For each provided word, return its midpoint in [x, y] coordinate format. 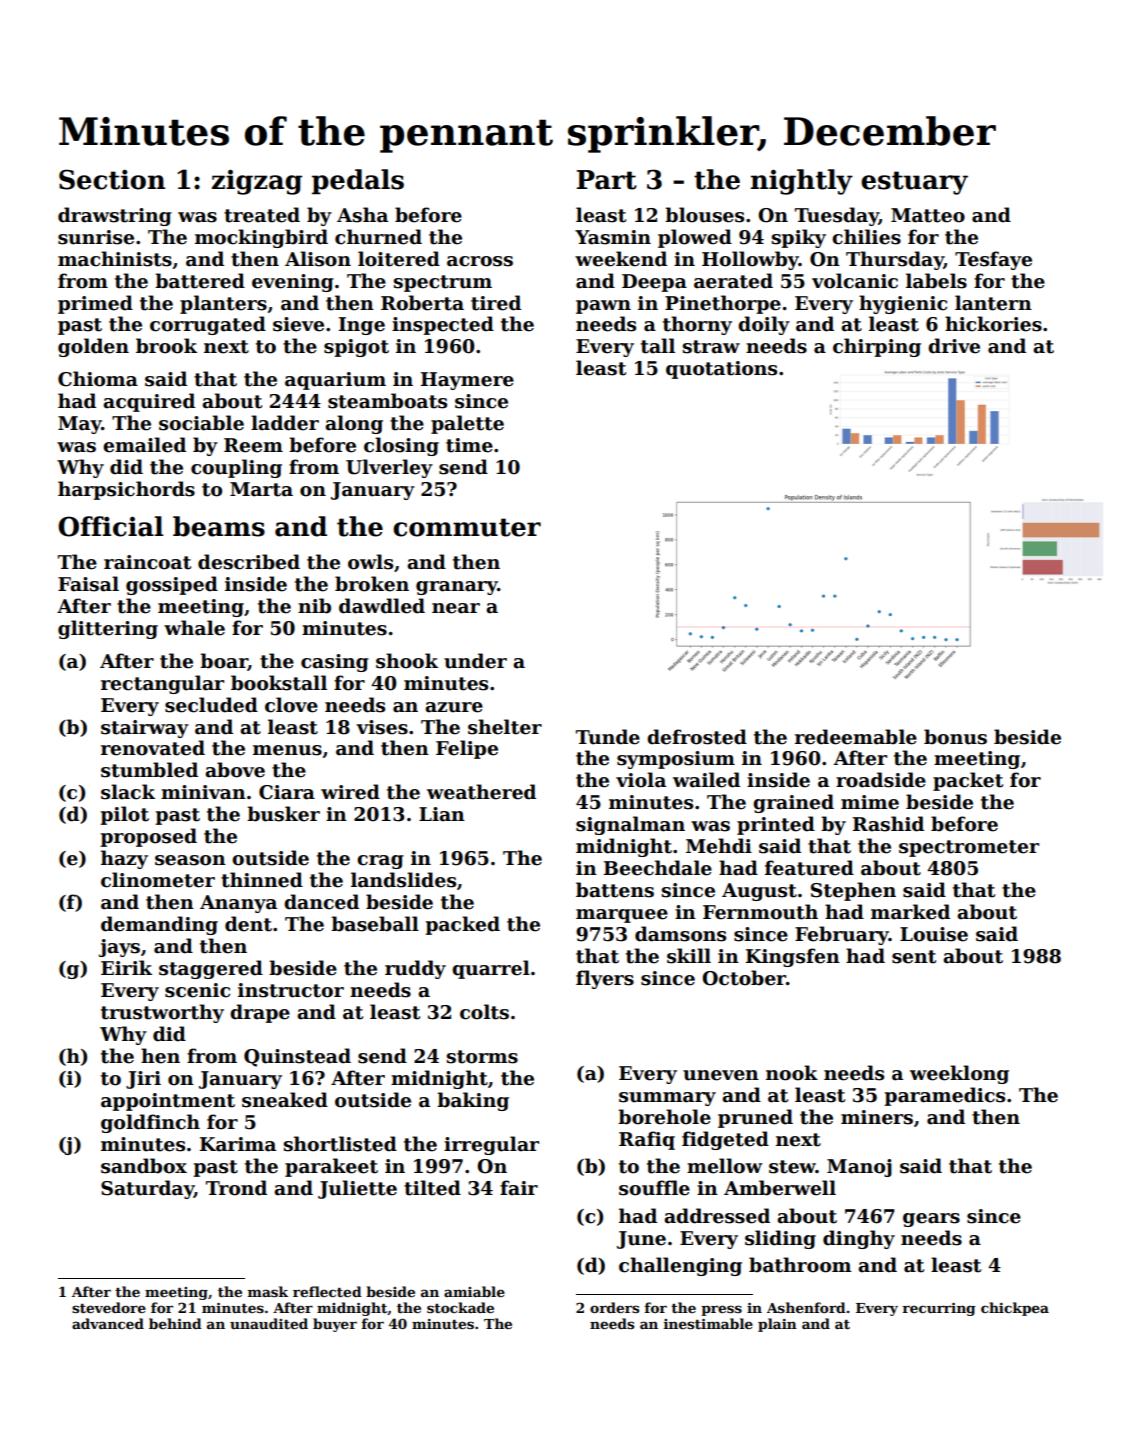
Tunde [608, 737]
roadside [881, 780]
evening [293, 283]
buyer [335, 1325]
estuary [914, 183]
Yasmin [613, 237]
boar [224, 661]
